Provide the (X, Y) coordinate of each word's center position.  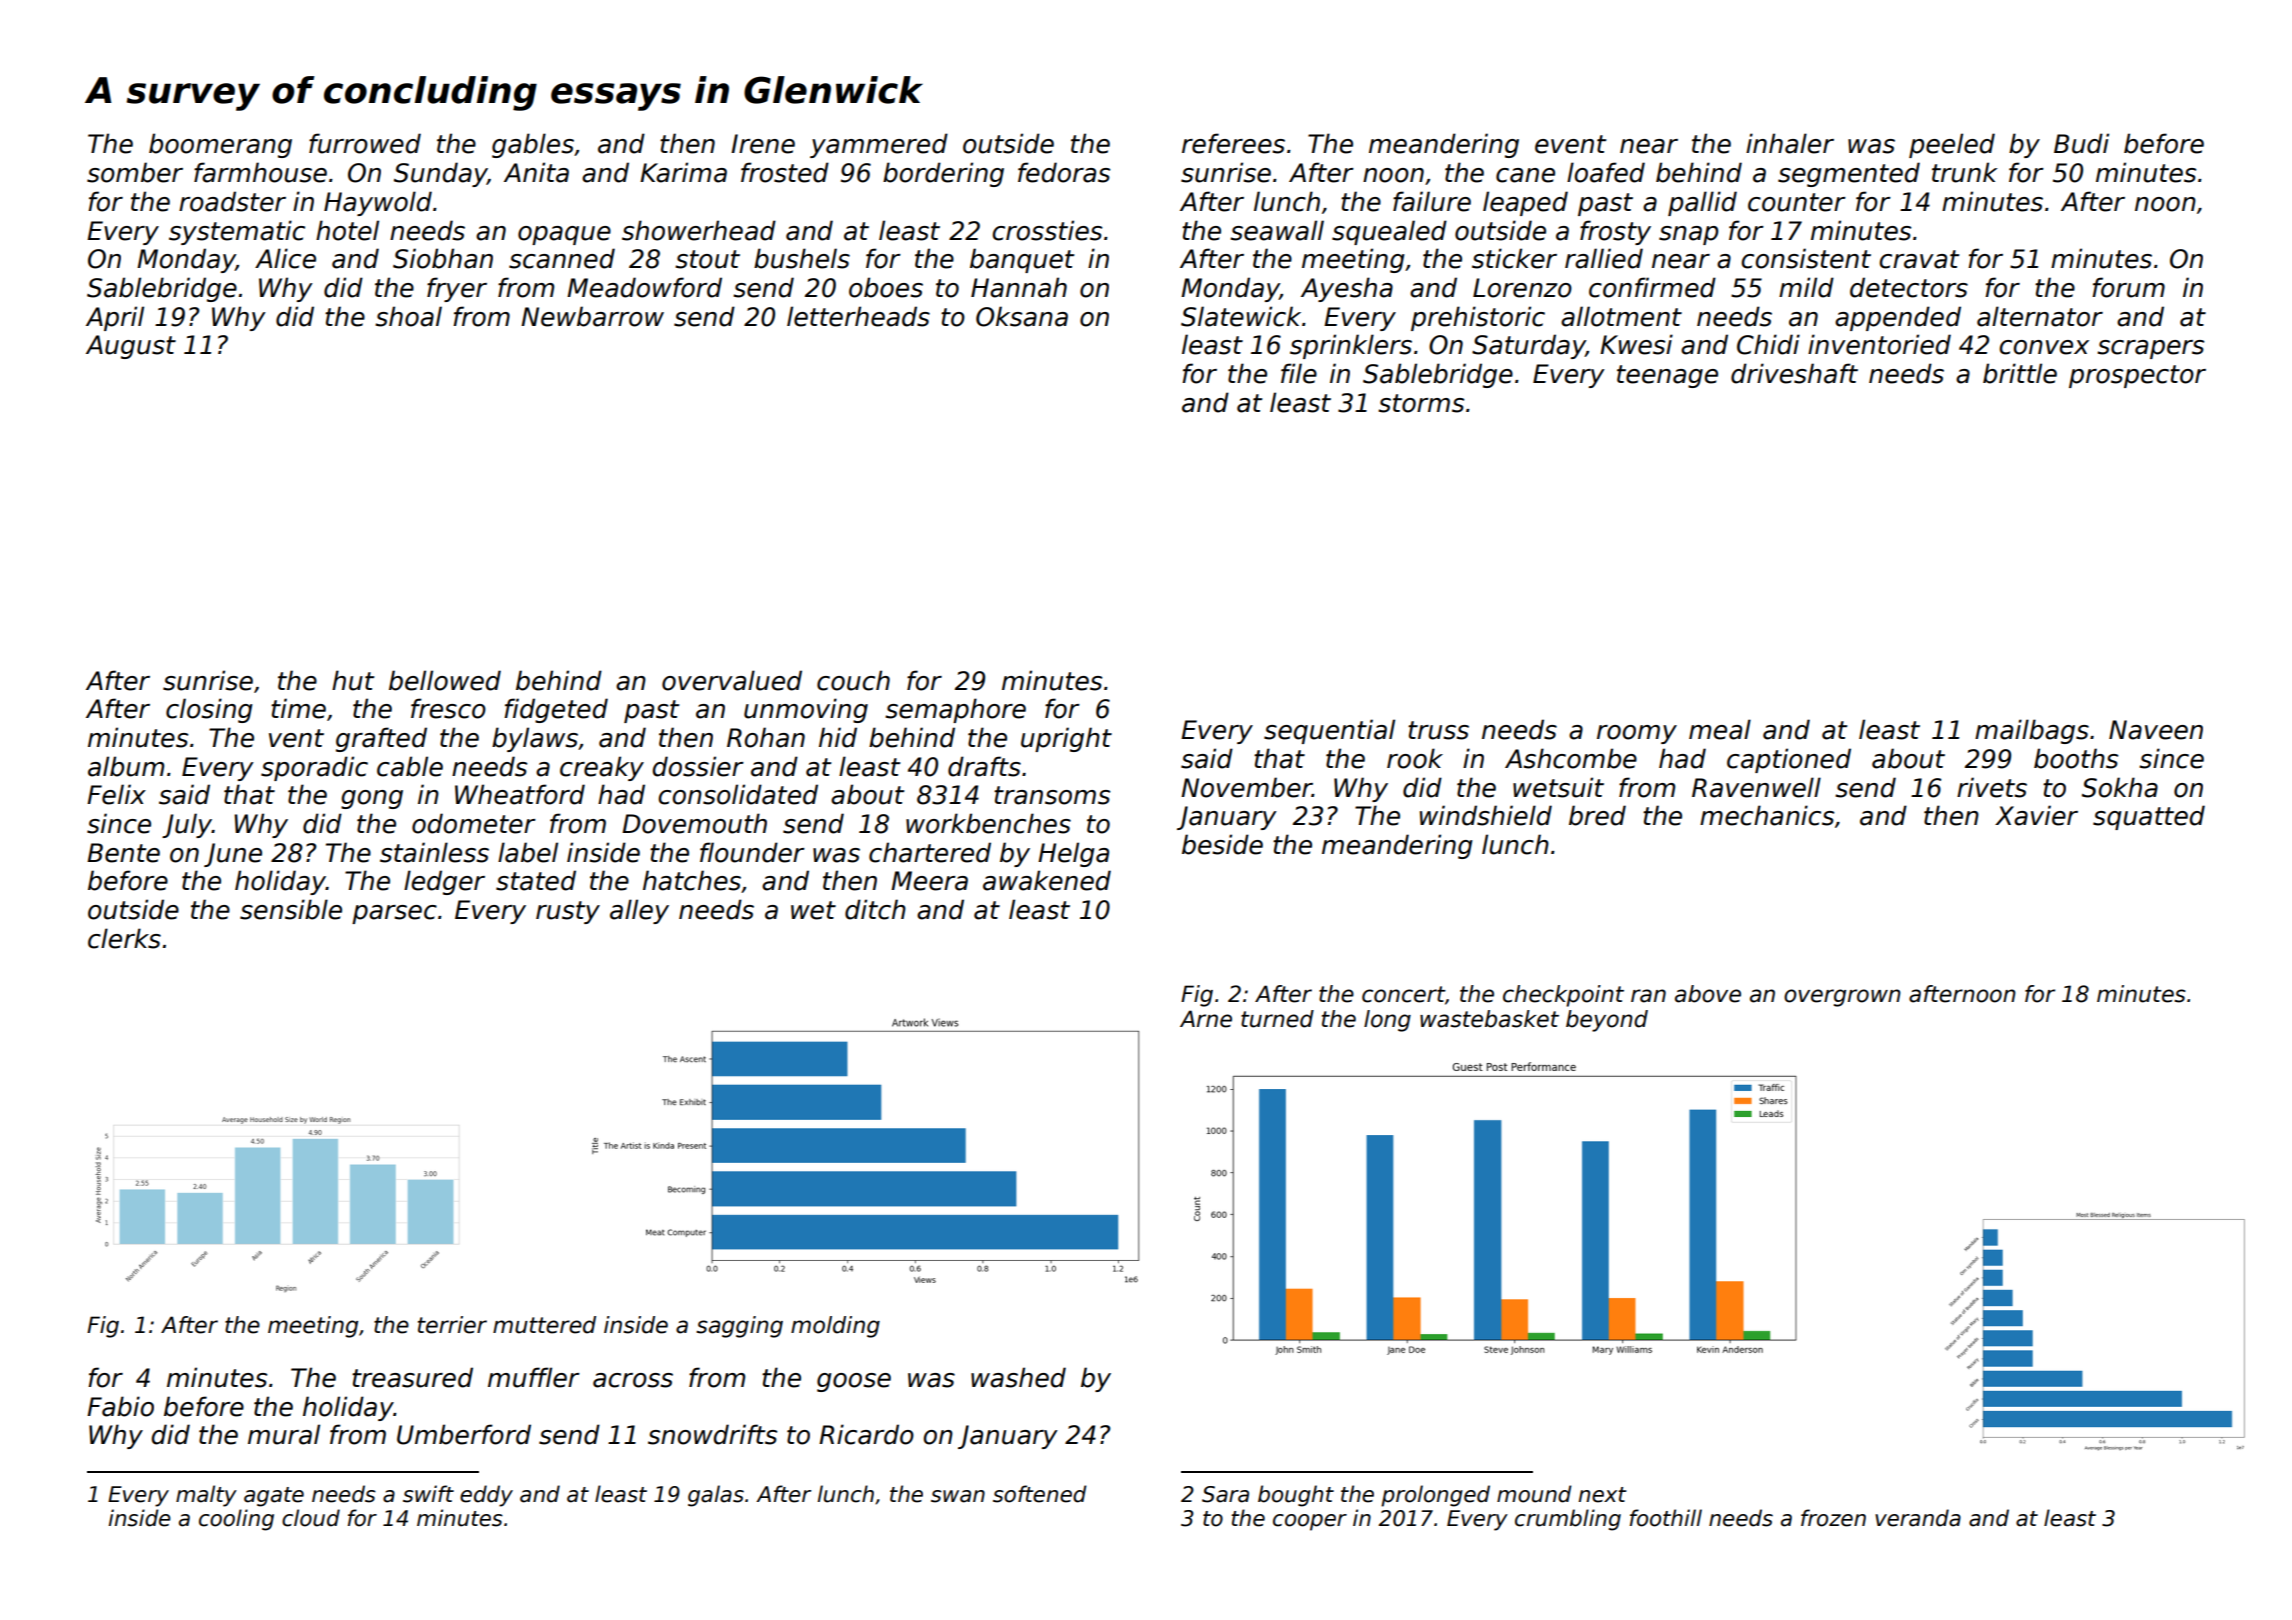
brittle (2020, 373)
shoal (408, 316)
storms (1421, 403)
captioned (1789, 760)
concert (1403, 994)
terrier (452, 1325)
